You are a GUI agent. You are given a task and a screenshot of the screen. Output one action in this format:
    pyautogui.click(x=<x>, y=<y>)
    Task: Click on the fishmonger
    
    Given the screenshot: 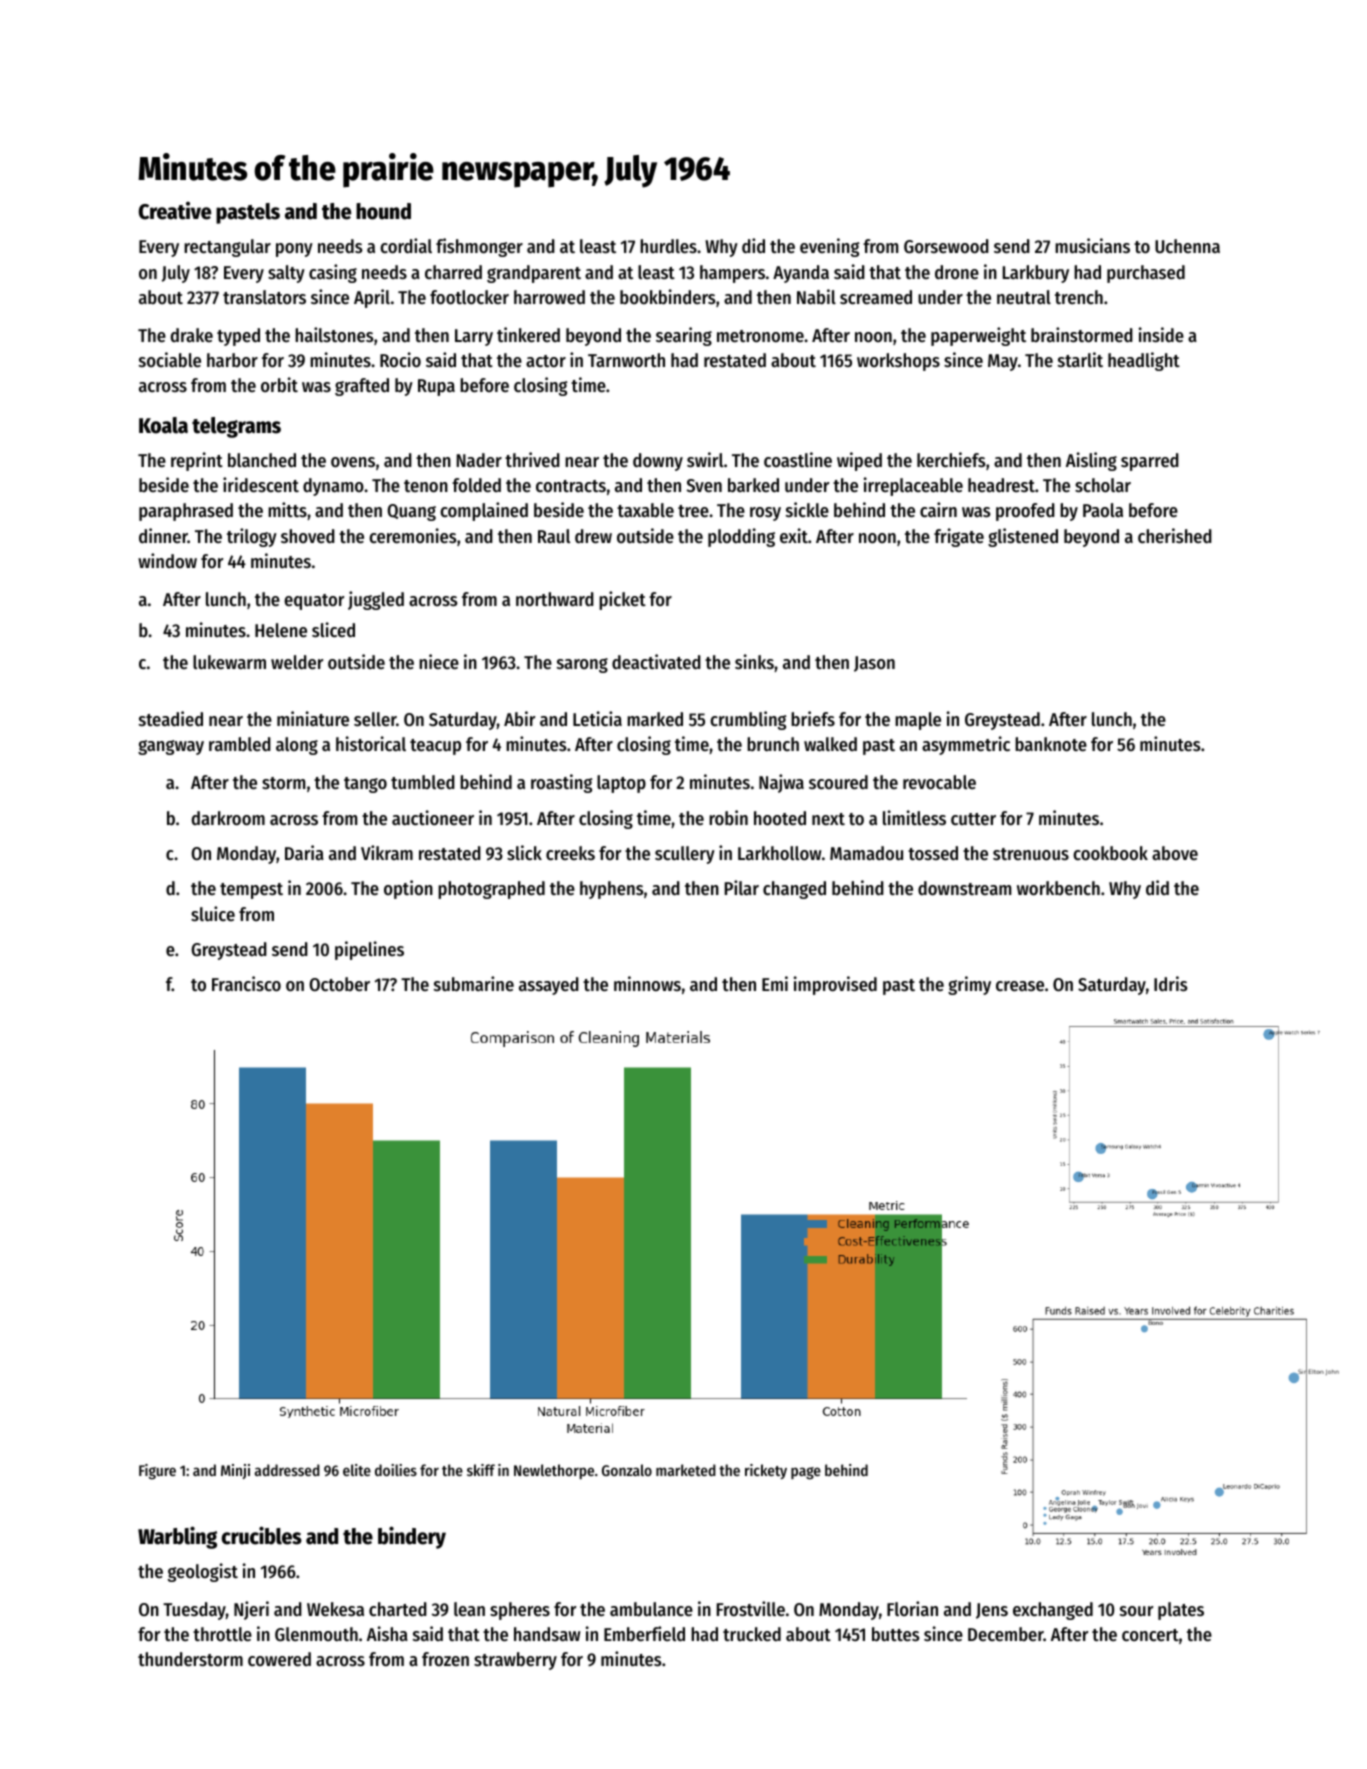 What is the action you would take?
    pyautogui.click(x=479, y=247)
